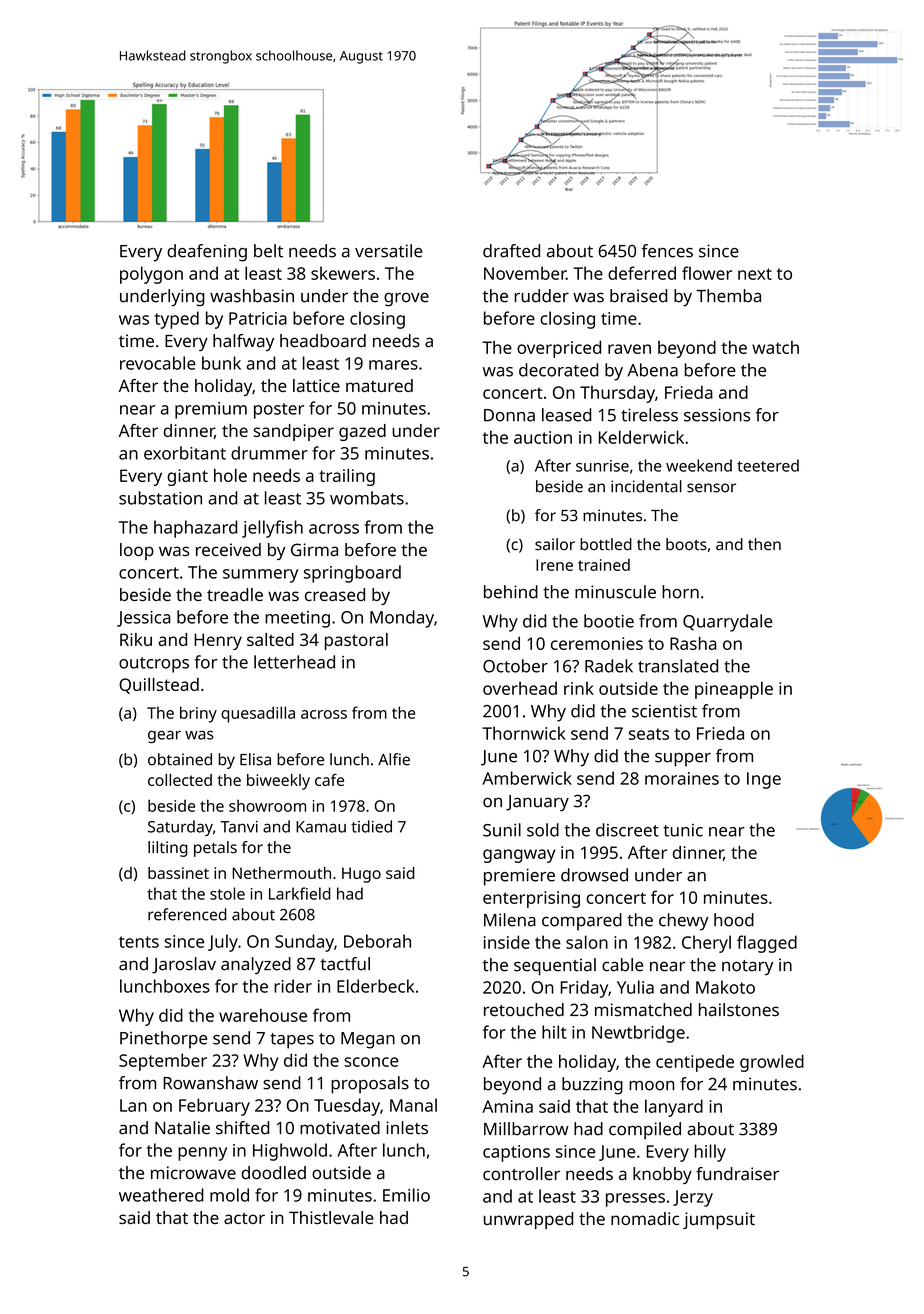 The width and height of the page is (924, 1314). I want to click on boots, so click(686, 544).
